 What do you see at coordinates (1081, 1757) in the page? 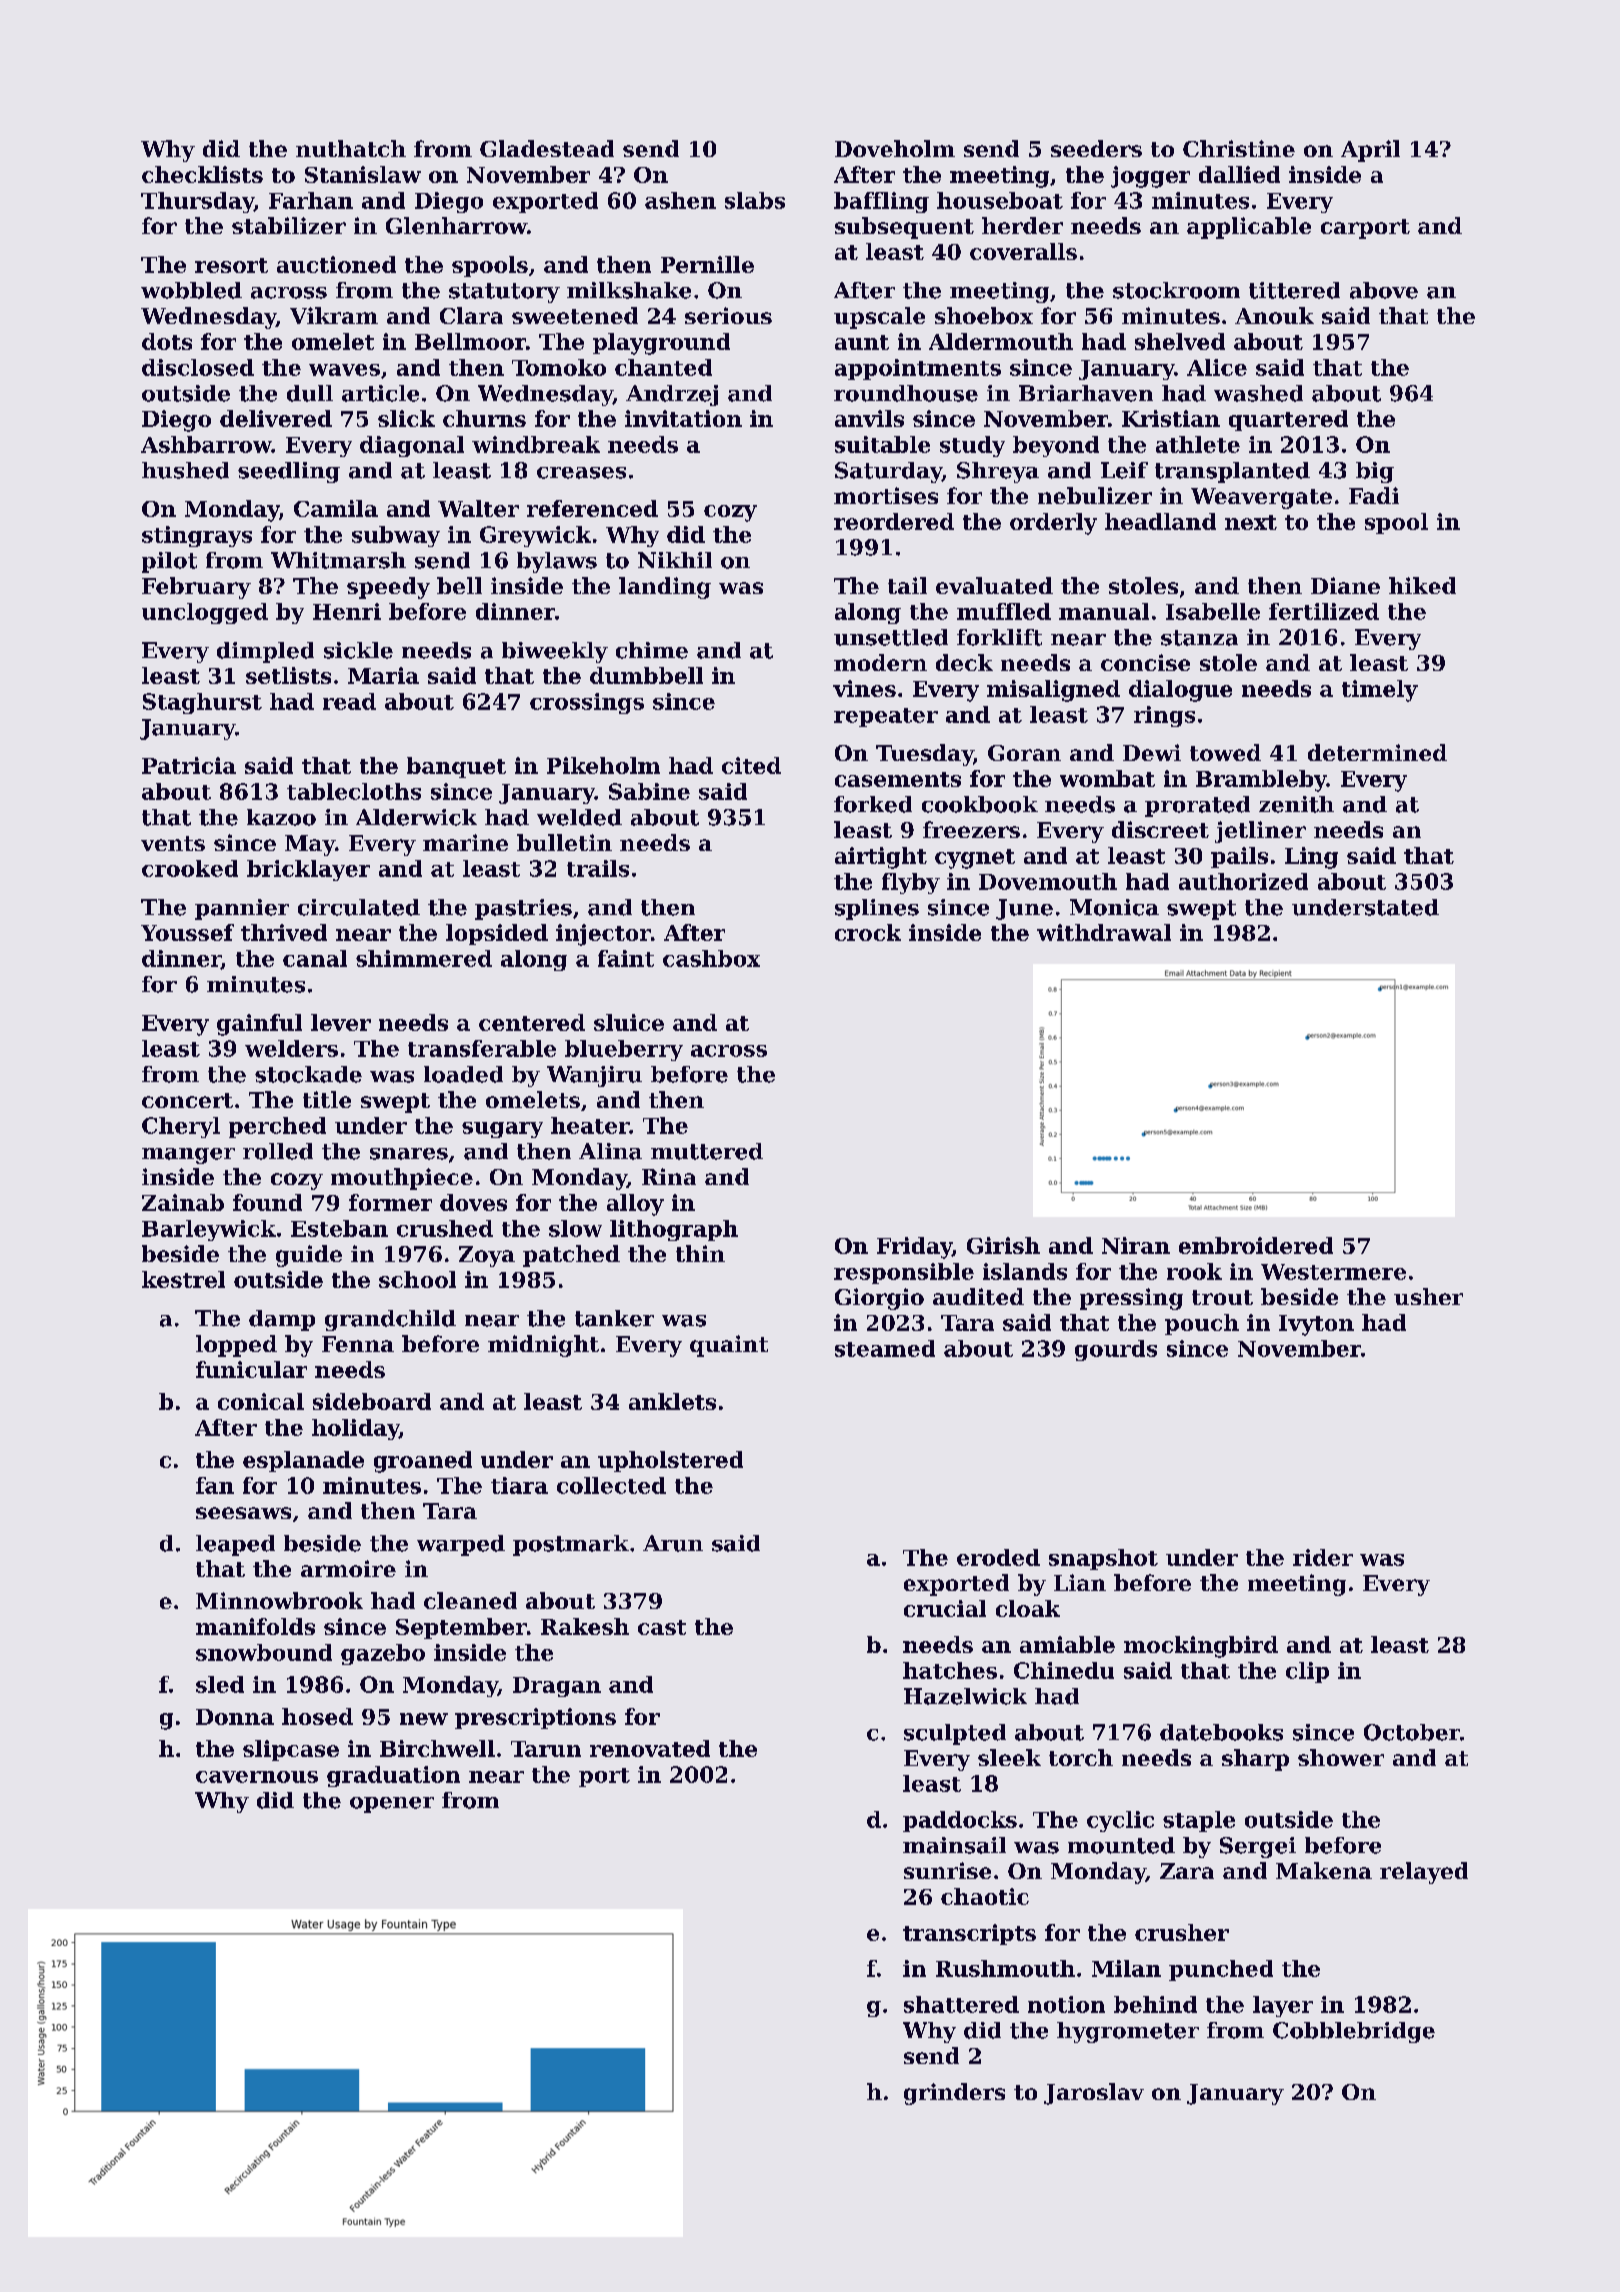
I see `torch` at bounding box center [1081, 1757].
